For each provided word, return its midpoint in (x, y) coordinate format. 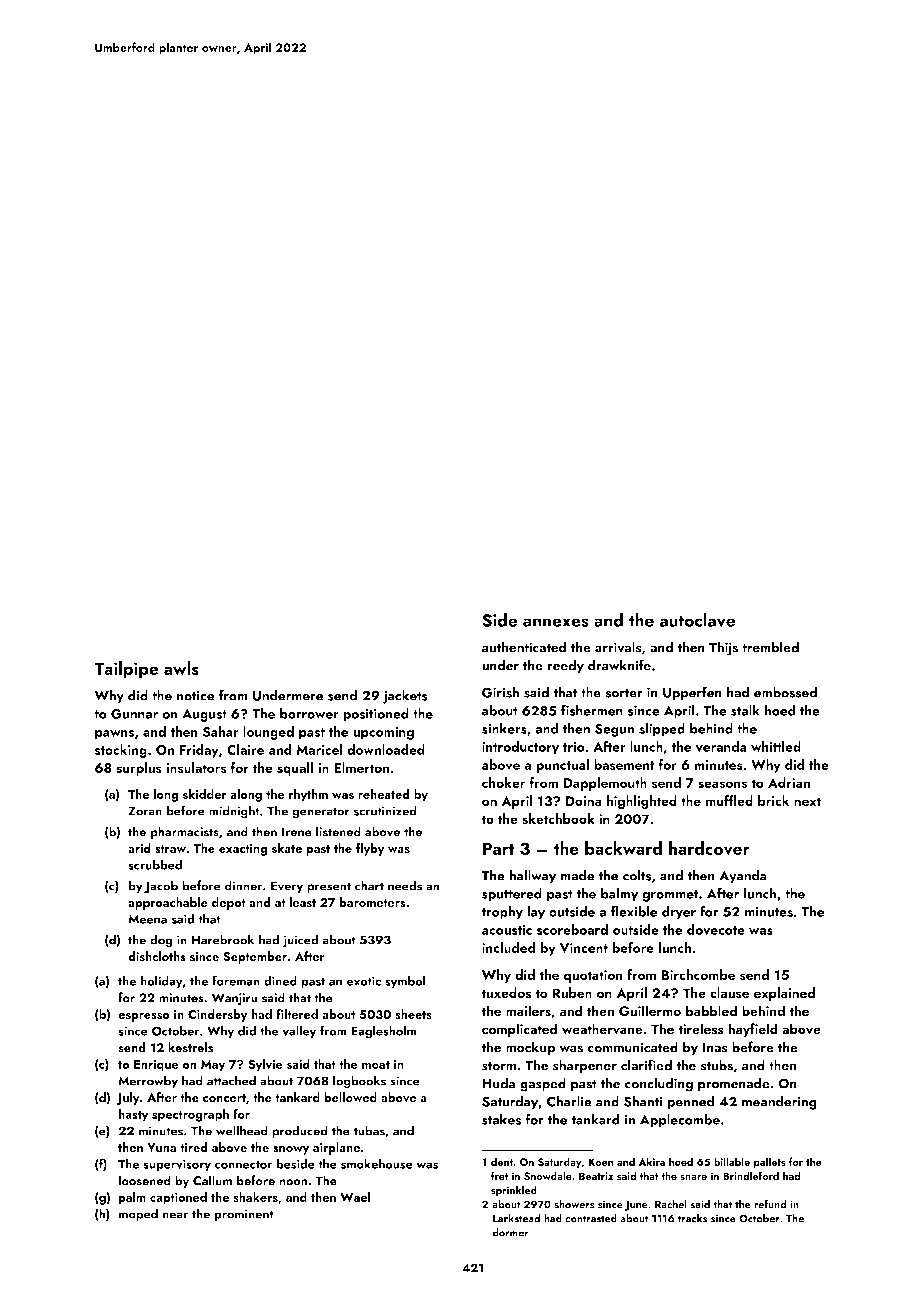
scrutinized (385, 810)
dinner (243, 885)
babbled (711, 1010)
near (175, 1215)
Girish (500, 692)
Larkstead (516, 1218)
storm (499, 1066)
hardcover (709, 848)
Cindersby (217, 1015)
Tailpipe (126, 670)
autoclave (697, 620)
